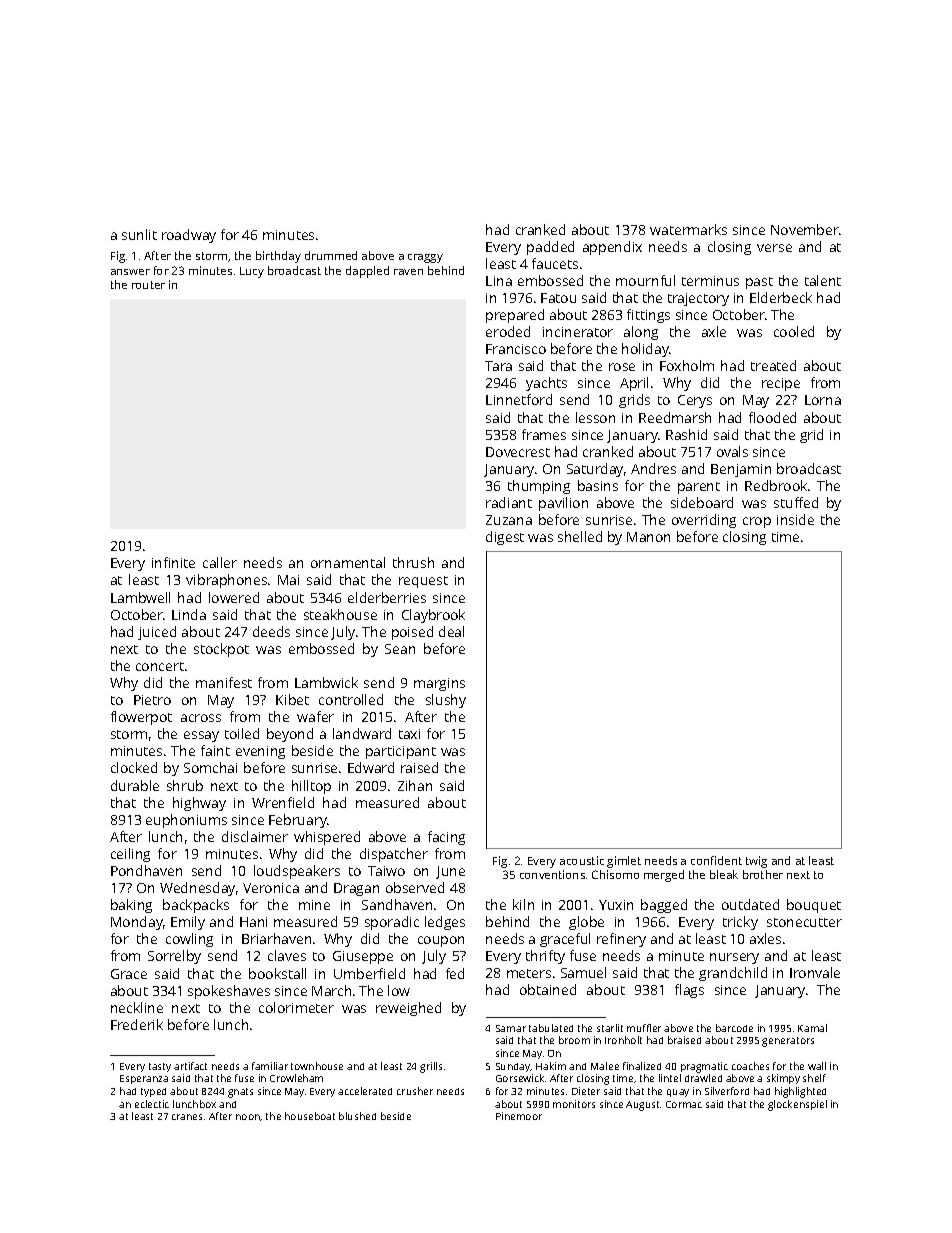 The width and height of the screenshot is (952, 1233). I want to click on Hani, so click(253, 922).
